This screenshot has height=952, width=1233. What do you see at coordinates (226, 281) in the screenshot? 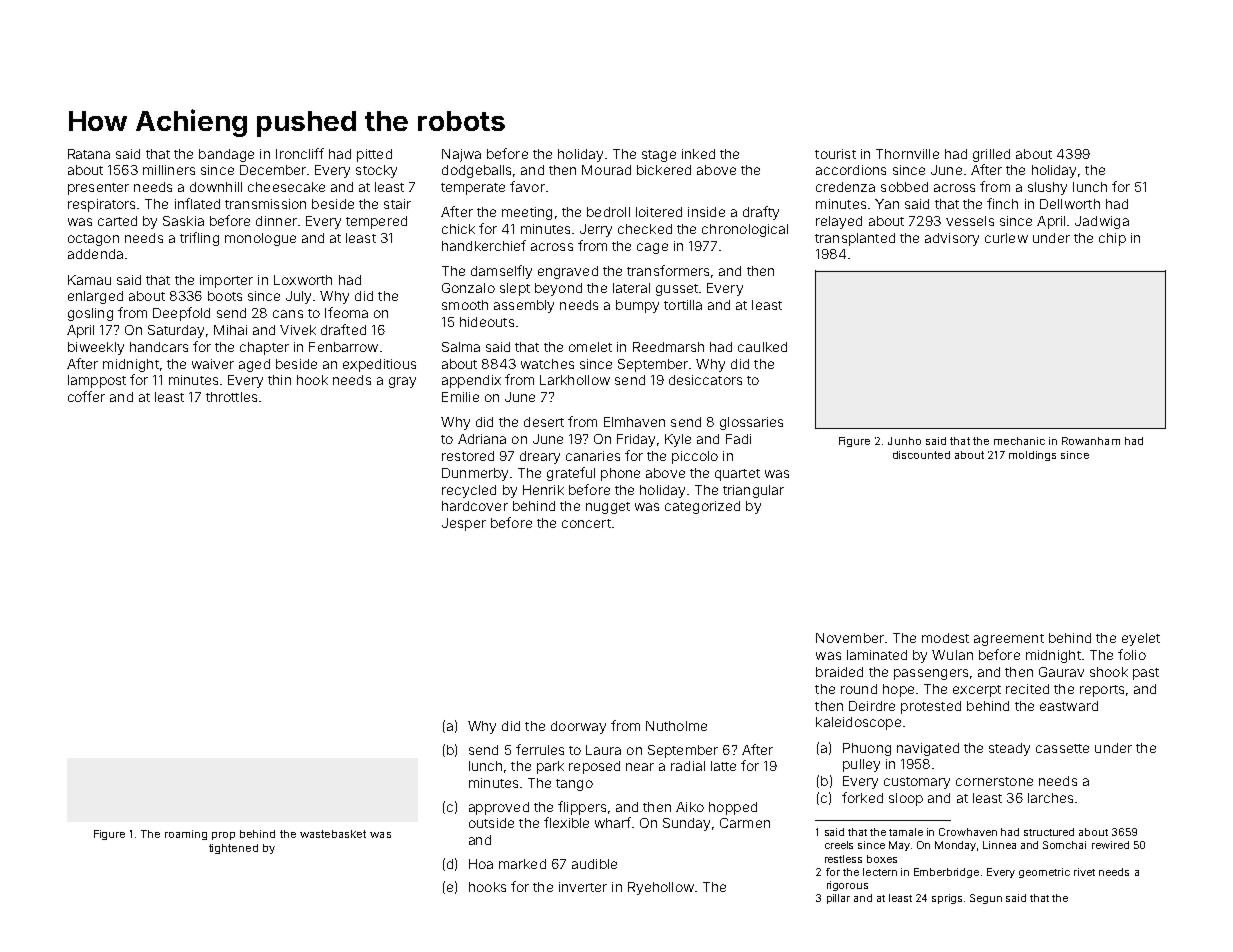
I see `importer` at bounding box center [226, 281].
